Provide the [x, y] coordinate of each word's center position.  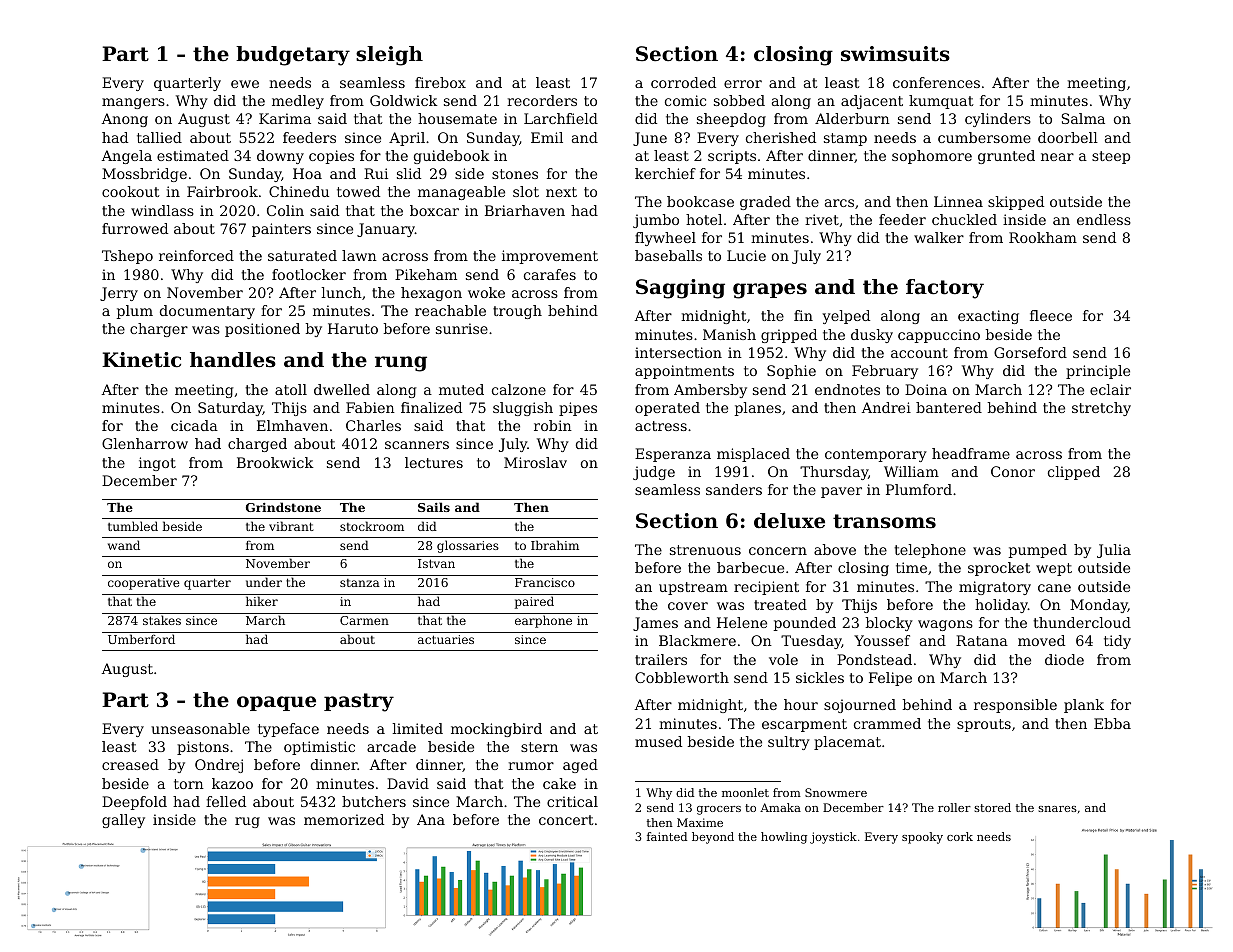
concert [566, 820]
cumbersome [984, 137]
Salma [1083, 118]
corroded [683, 82]
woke [486, 292]
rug [247, 822]
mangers [133, 103]
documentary [207, 312]
